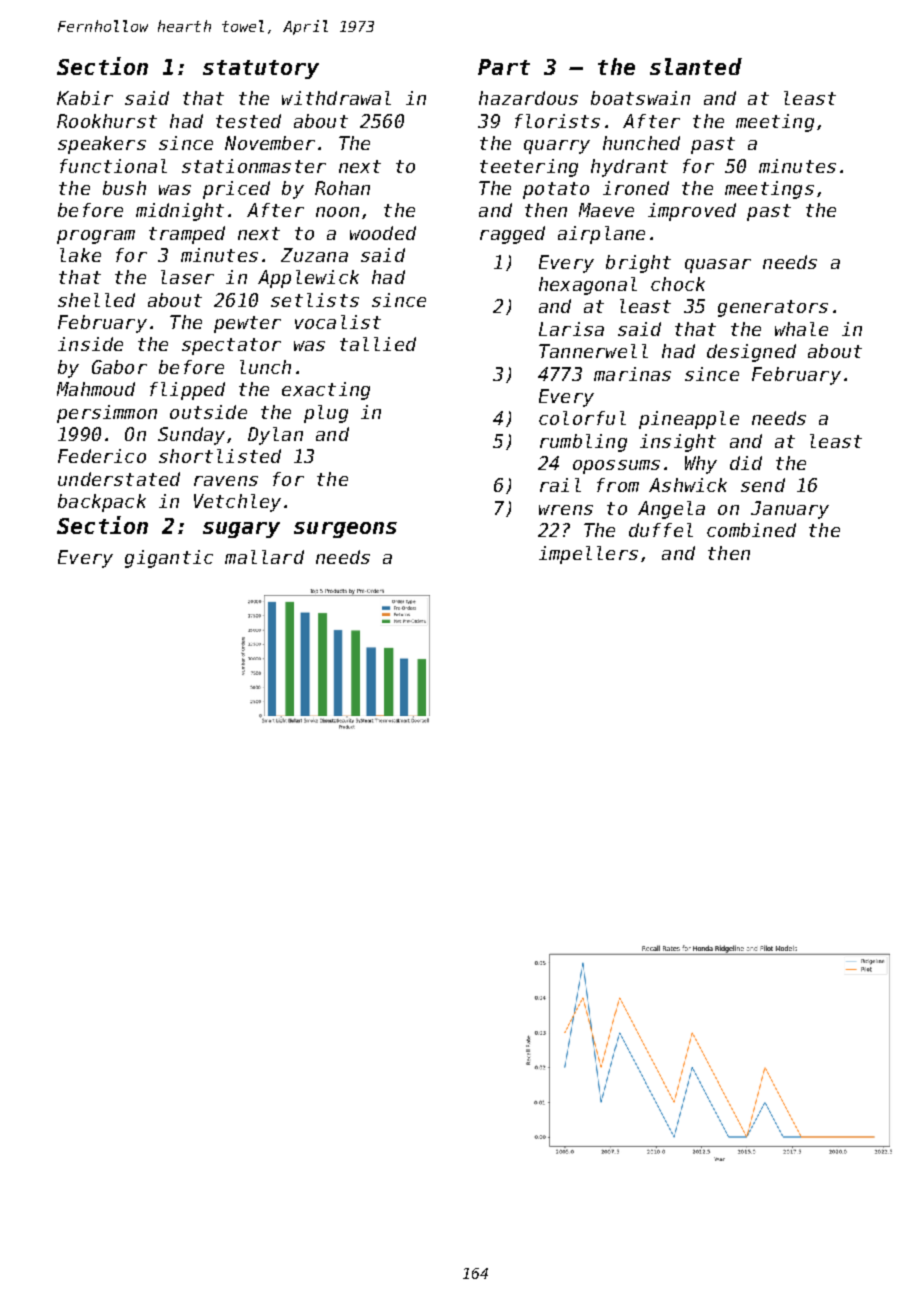 Image resolution: width=924 pixels, height=1308 pixels. I want to click on Dylan, so click(275, 436).
